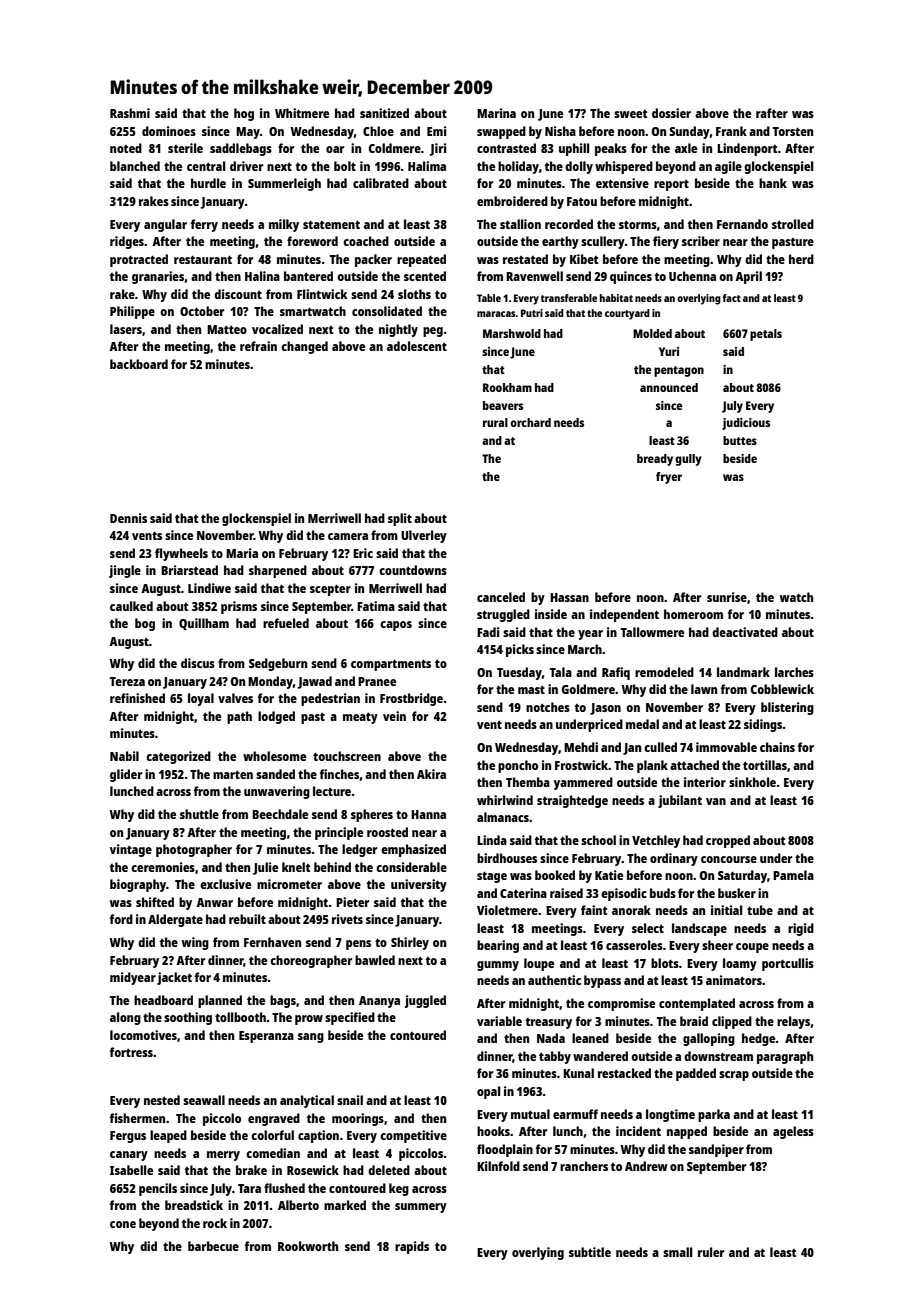 This image has height=1308, width=924. What do you see at coordinates (391, 665) in the image?
I see `compartments` at bounding box center [391, 665].
